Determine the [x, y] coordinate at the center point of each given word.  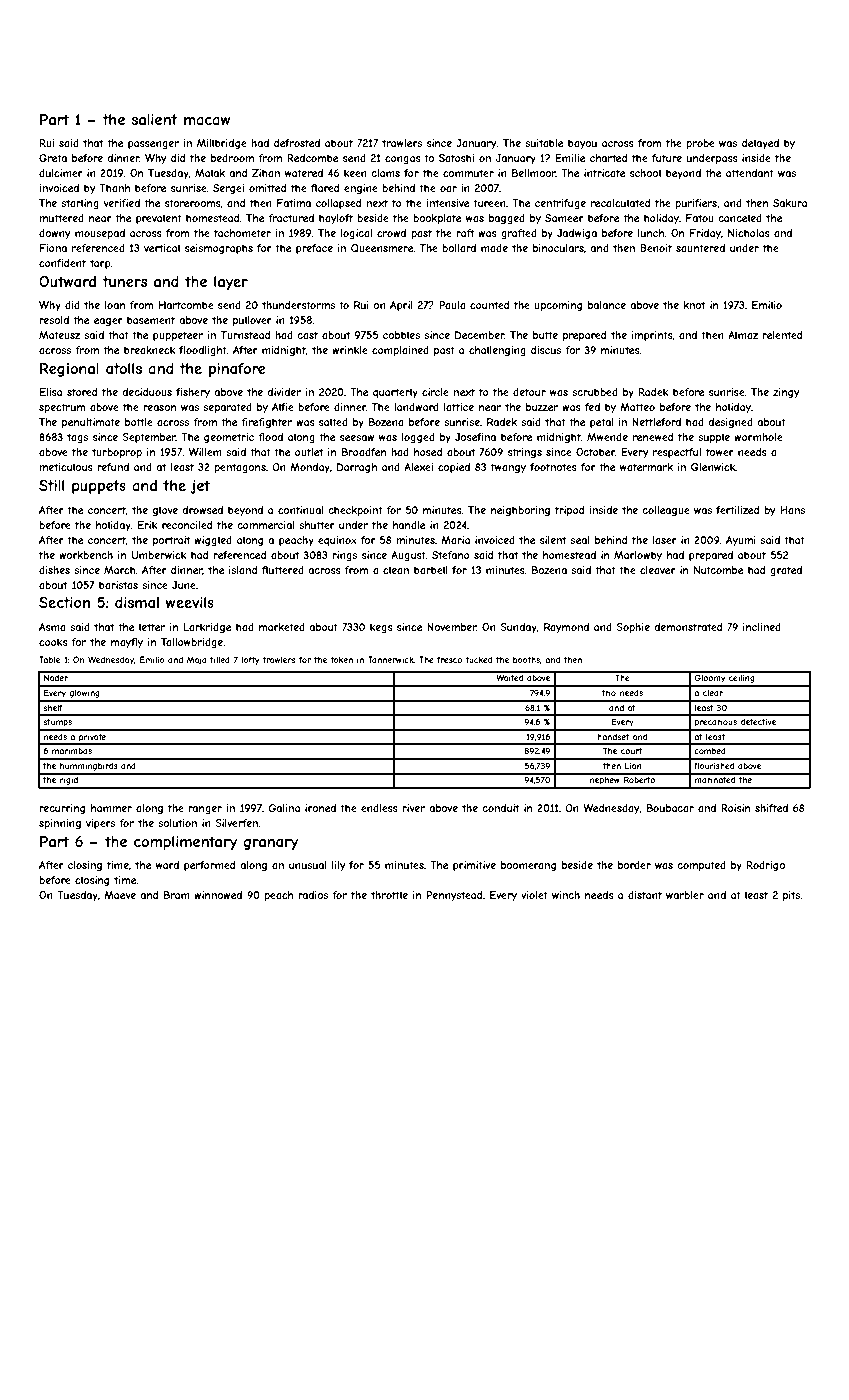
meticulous [66, 467]
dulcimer [61, 173]
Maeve [120, 895]
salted [333, 422]
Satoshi [456, 158]
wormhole [758, 437]
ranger [205, 810]
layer [231, 283]
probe [700, 144]
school [645, 173]
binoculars [558, 248]
